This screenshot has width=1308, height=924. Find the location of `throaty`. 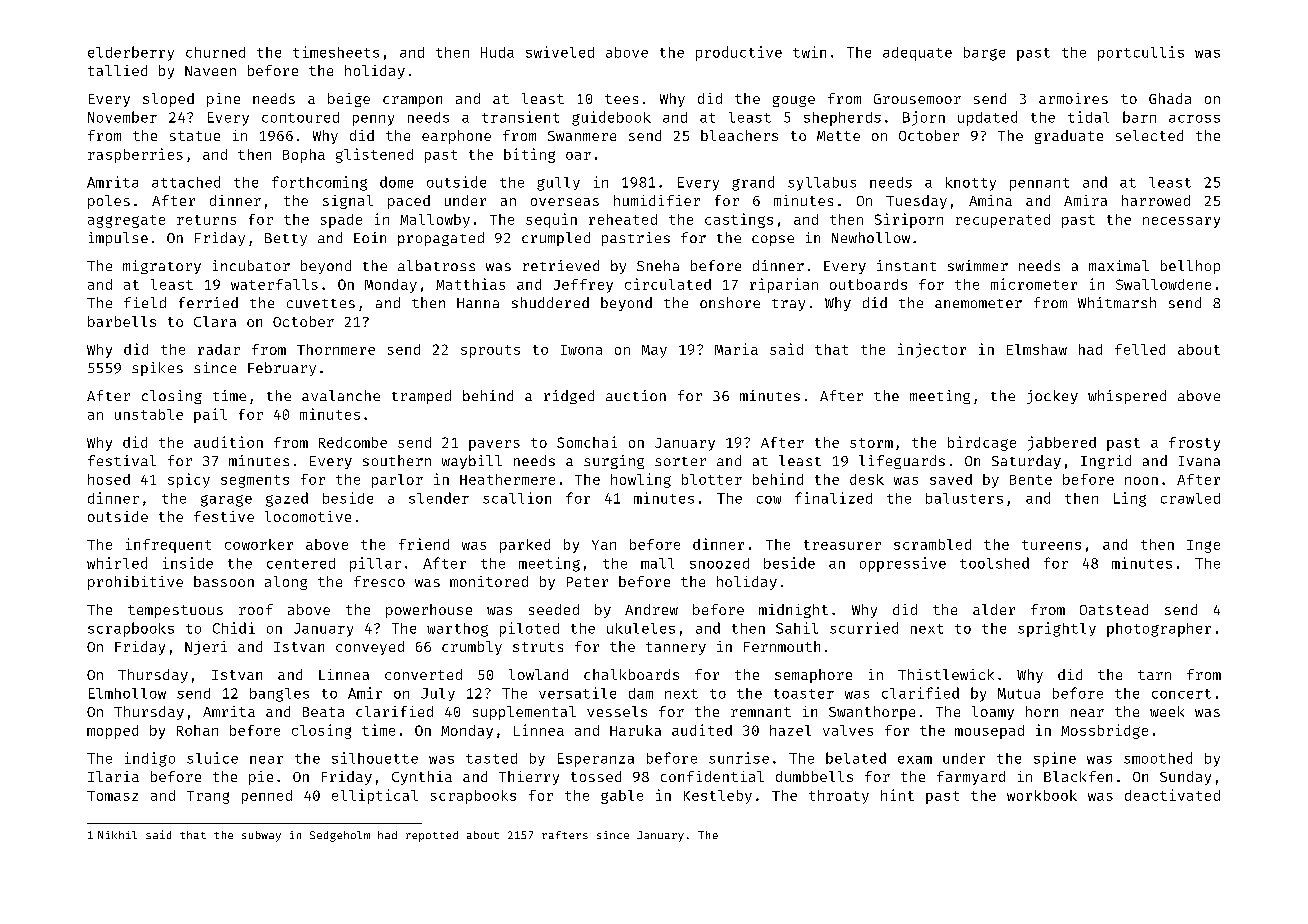

throaty is located at coordinates (839, 797).
